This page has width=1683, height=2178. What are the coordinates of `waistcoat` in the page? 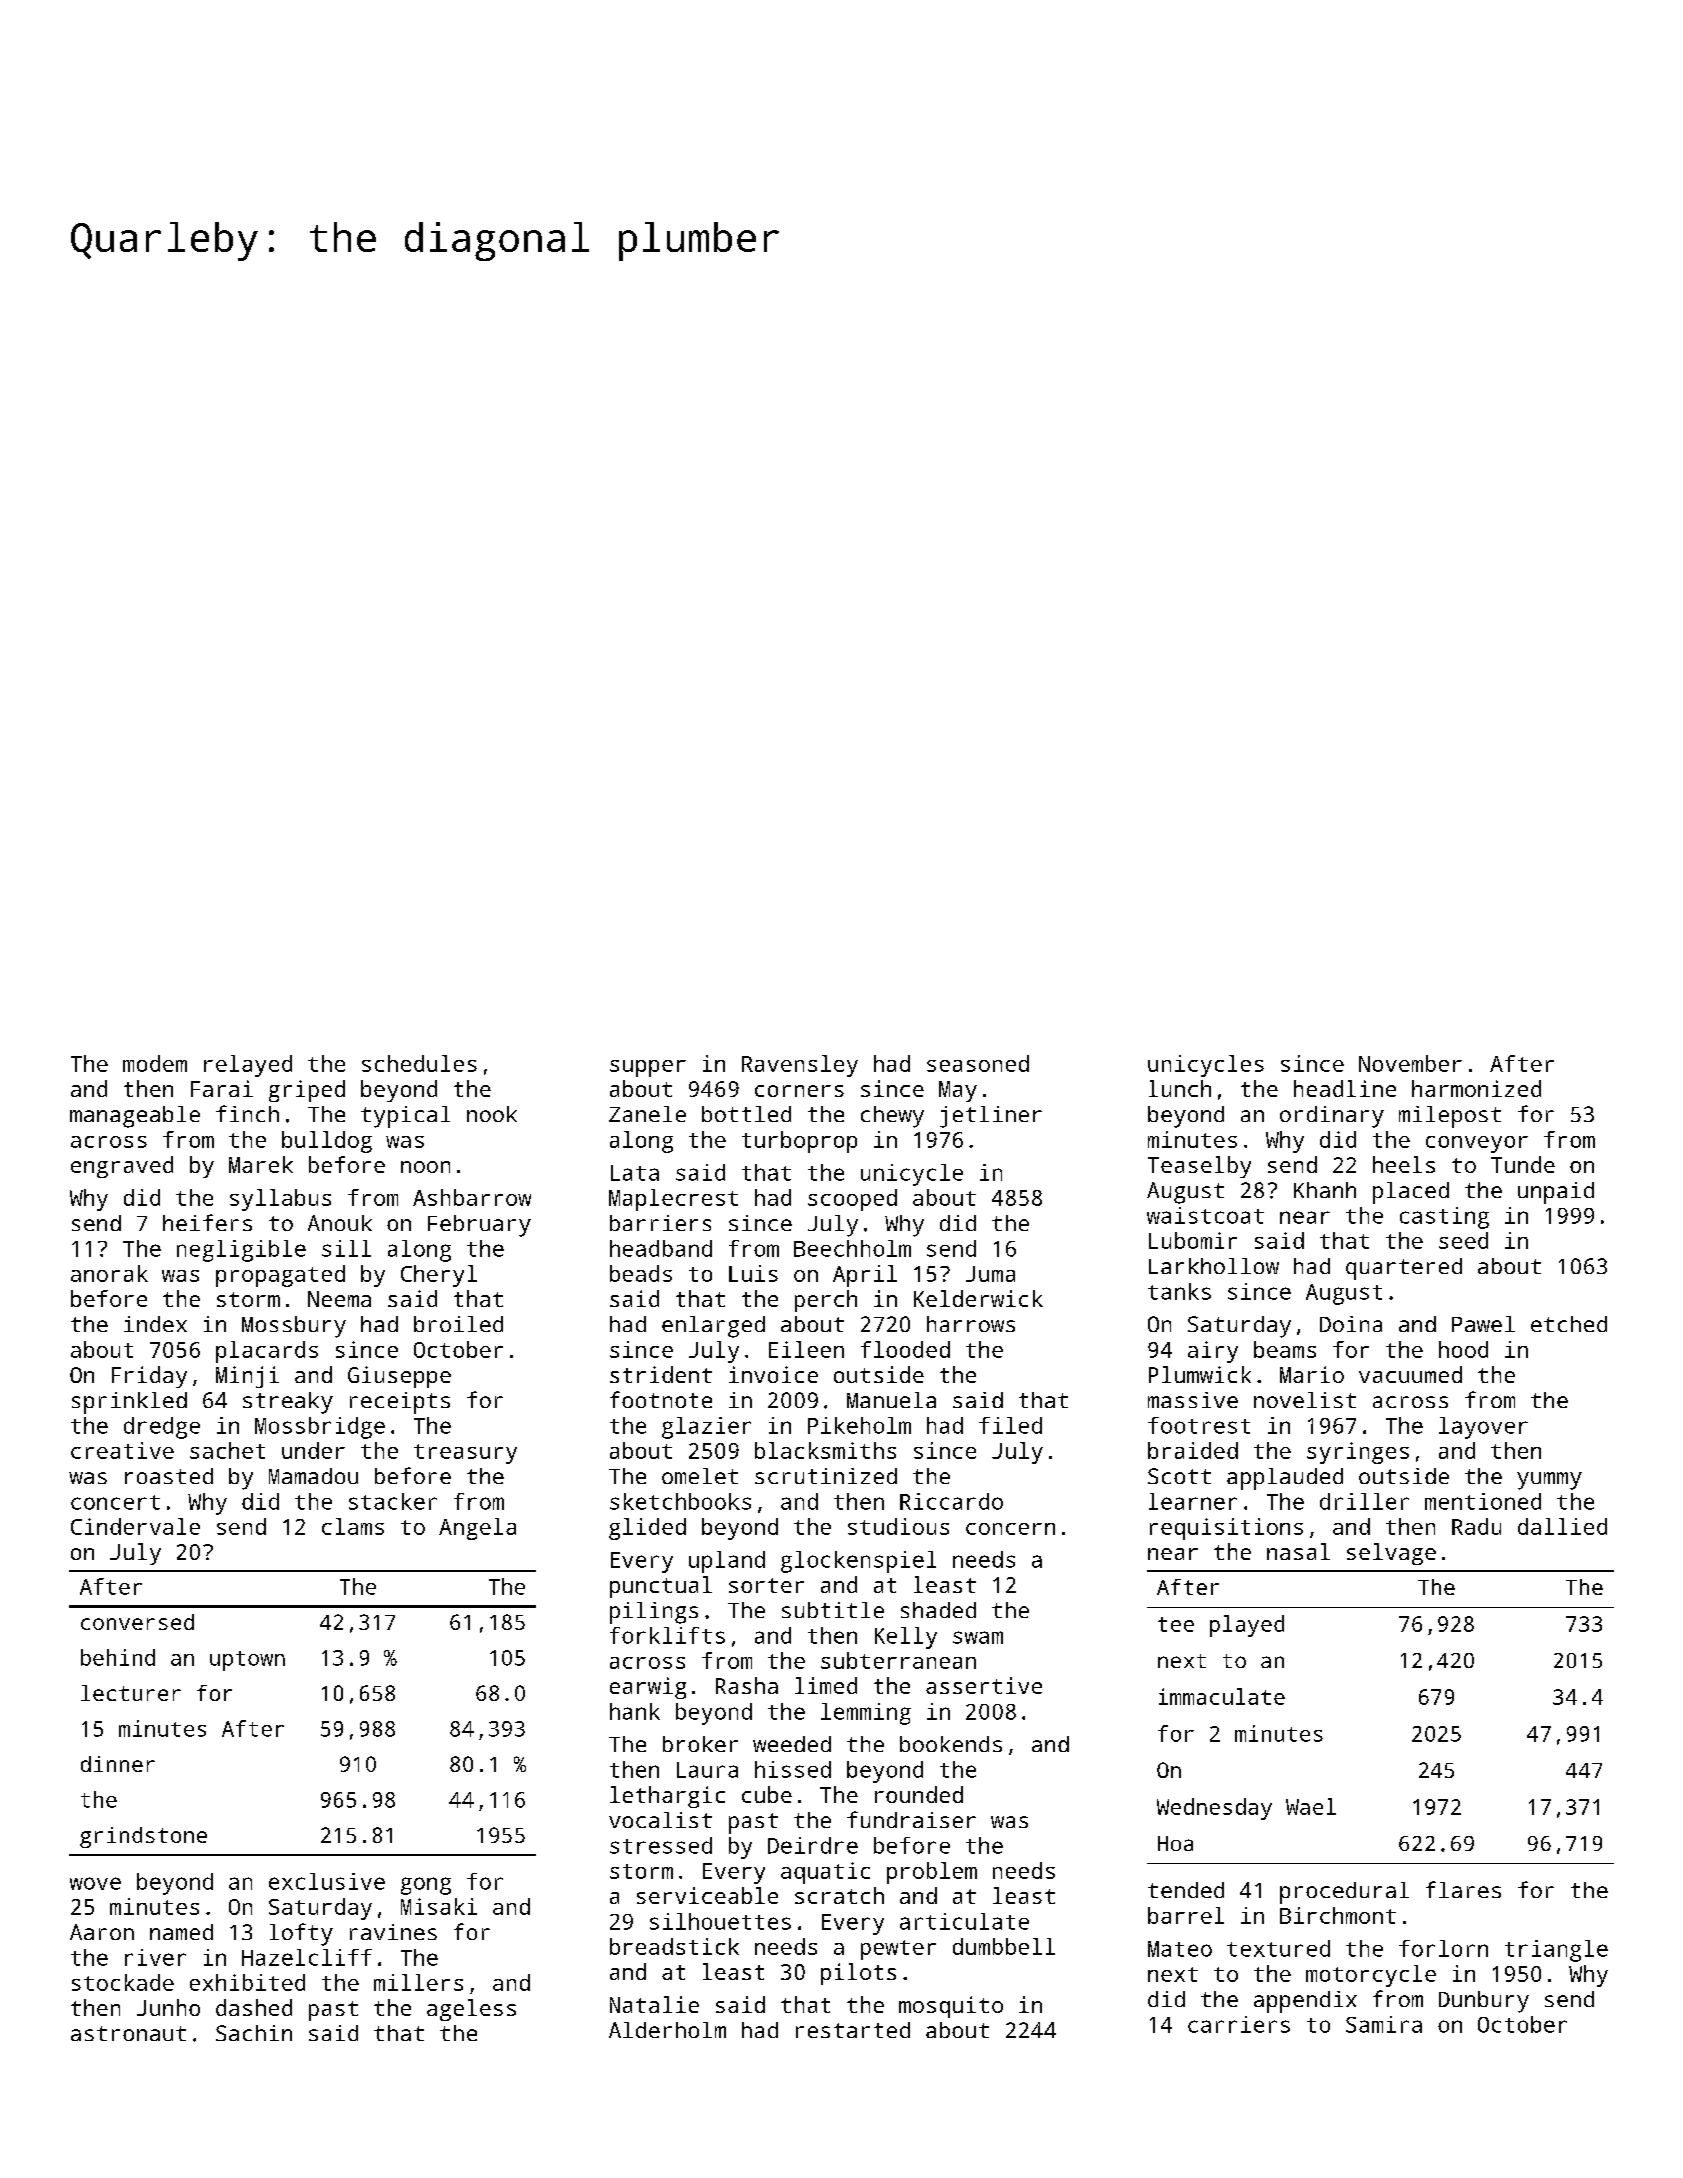 It's located at (1205, 1215).
